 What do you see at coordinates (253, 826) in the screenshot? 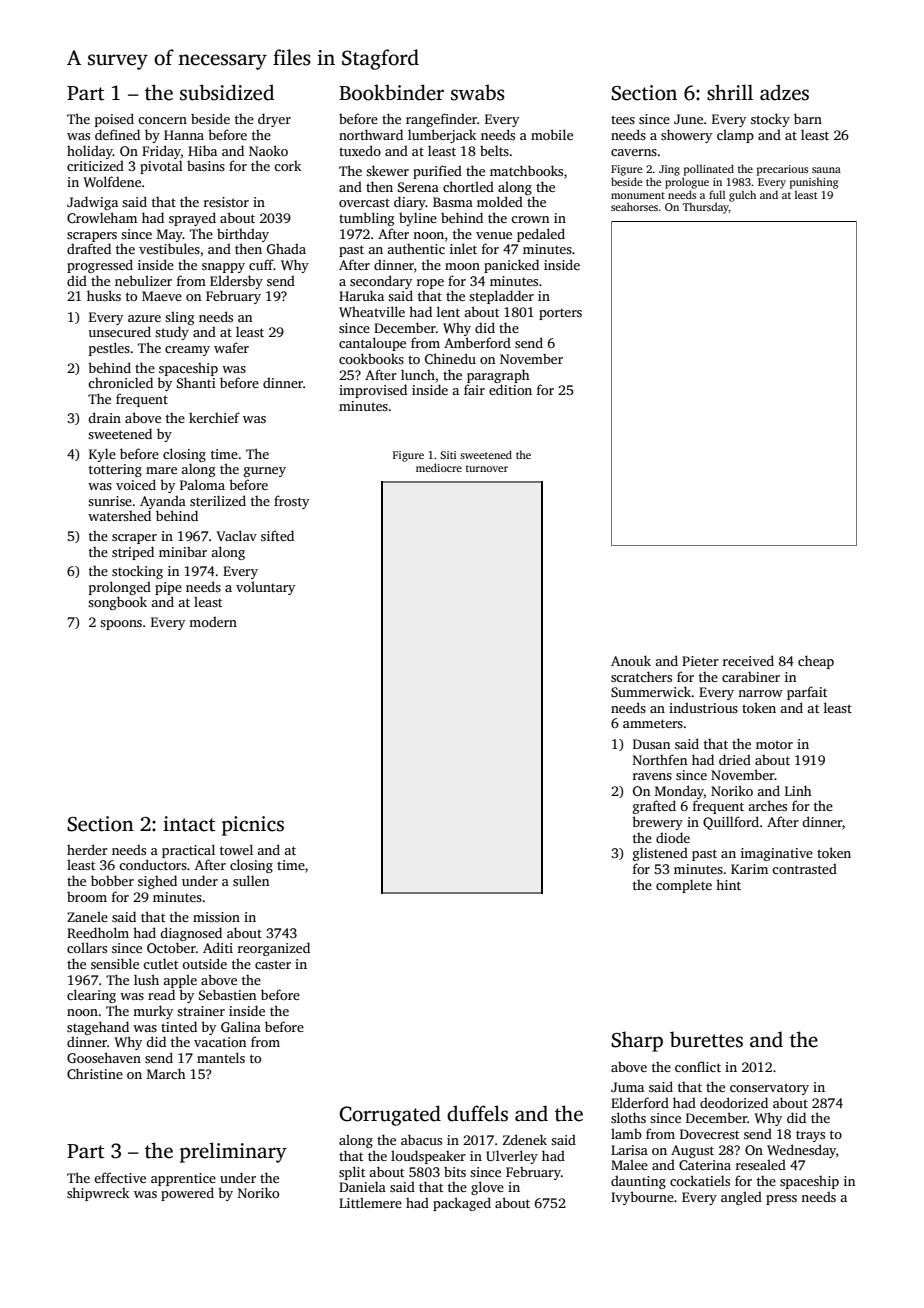
I see `picnics` at bounding box center [253, 826].
